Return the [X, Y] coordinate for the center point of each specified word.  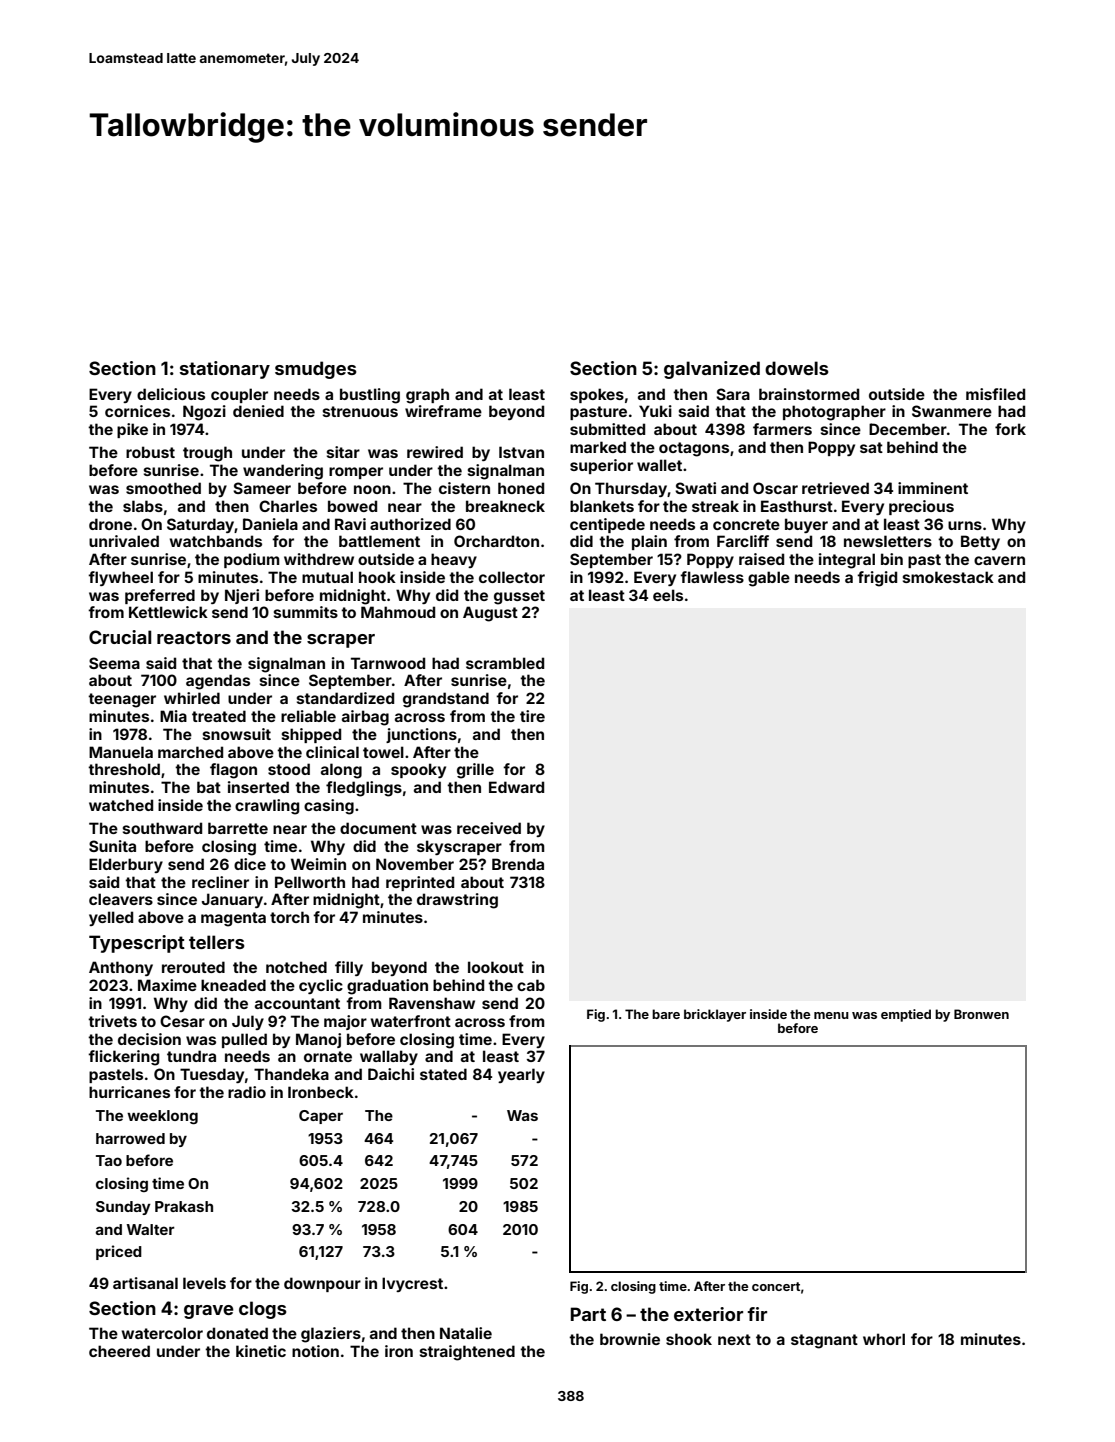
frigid [877, 579]
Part [588, 1314]
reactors [194, 637]
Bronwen [981, 1014]
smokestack [948, 577]
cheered [119, 1351]
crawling [267, 807]
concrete [746, 524]
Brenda [518, 864]
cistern [464, 488]
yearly [521, 1075]
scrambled [505, 663]
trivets [112, 1021]
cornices [137, 411]
